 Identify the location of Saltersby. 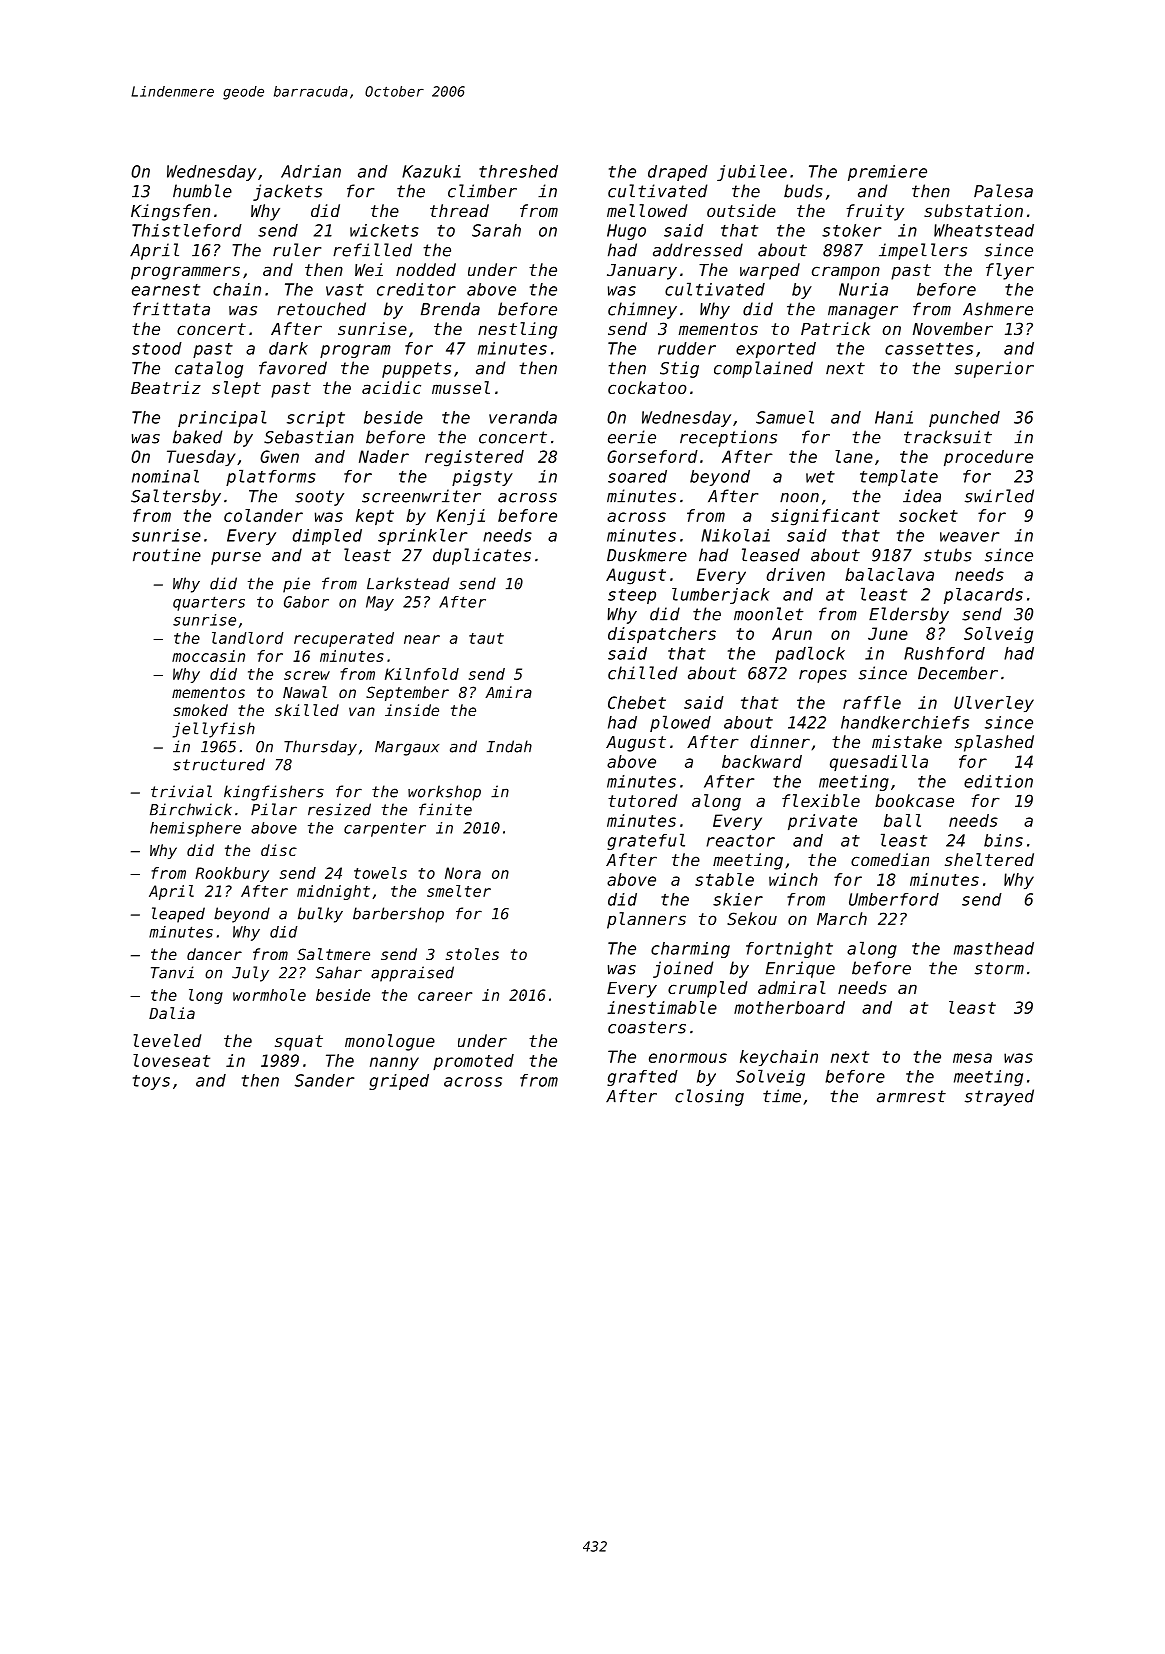
(176, 497).
